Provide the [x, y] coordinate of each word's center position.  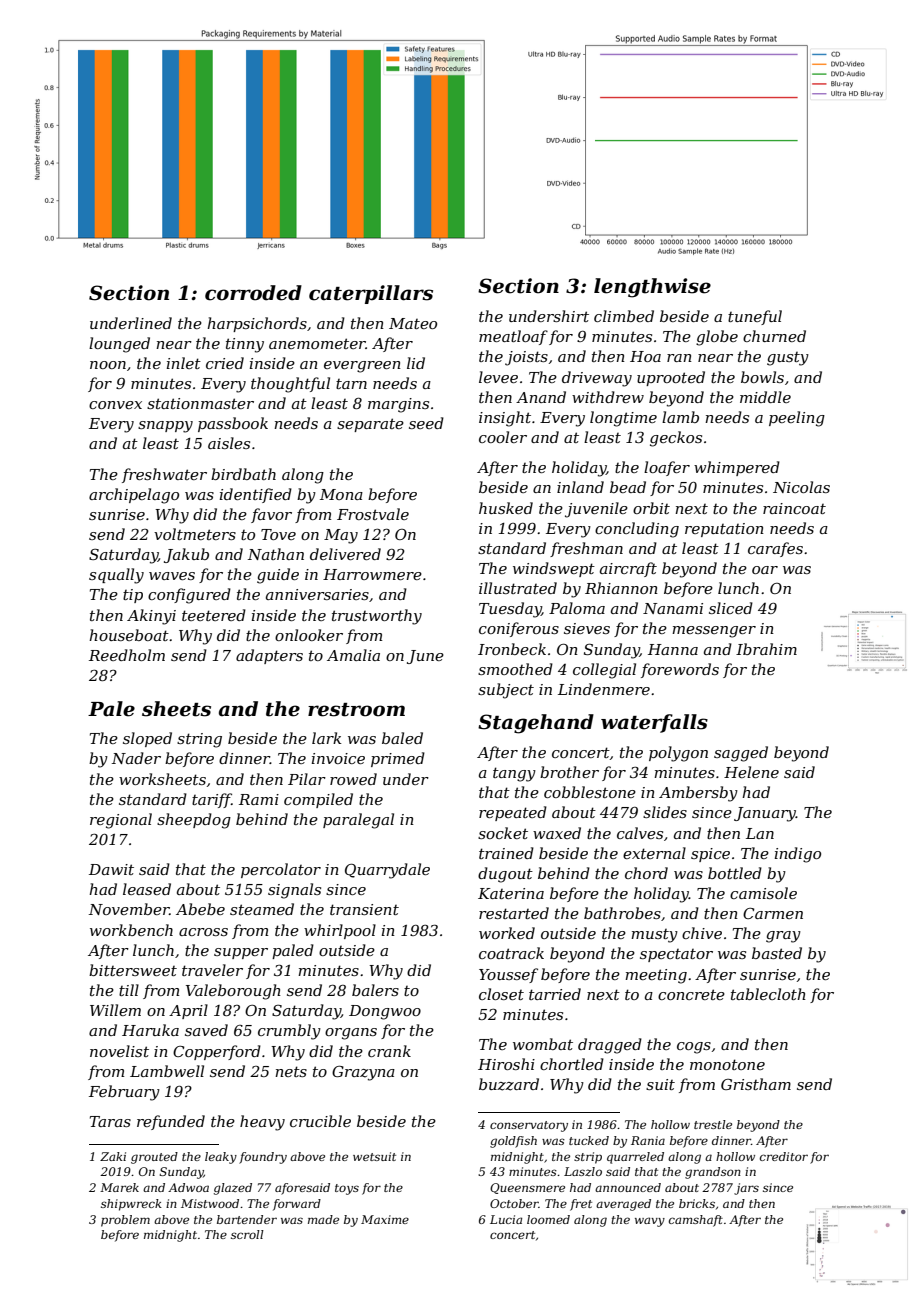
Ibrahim [766, 649]
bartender [247, 1219]
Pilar [307, 779]
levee [498, 377]
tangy [514, 774]
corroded [253, 293]
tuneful [755, 317]
